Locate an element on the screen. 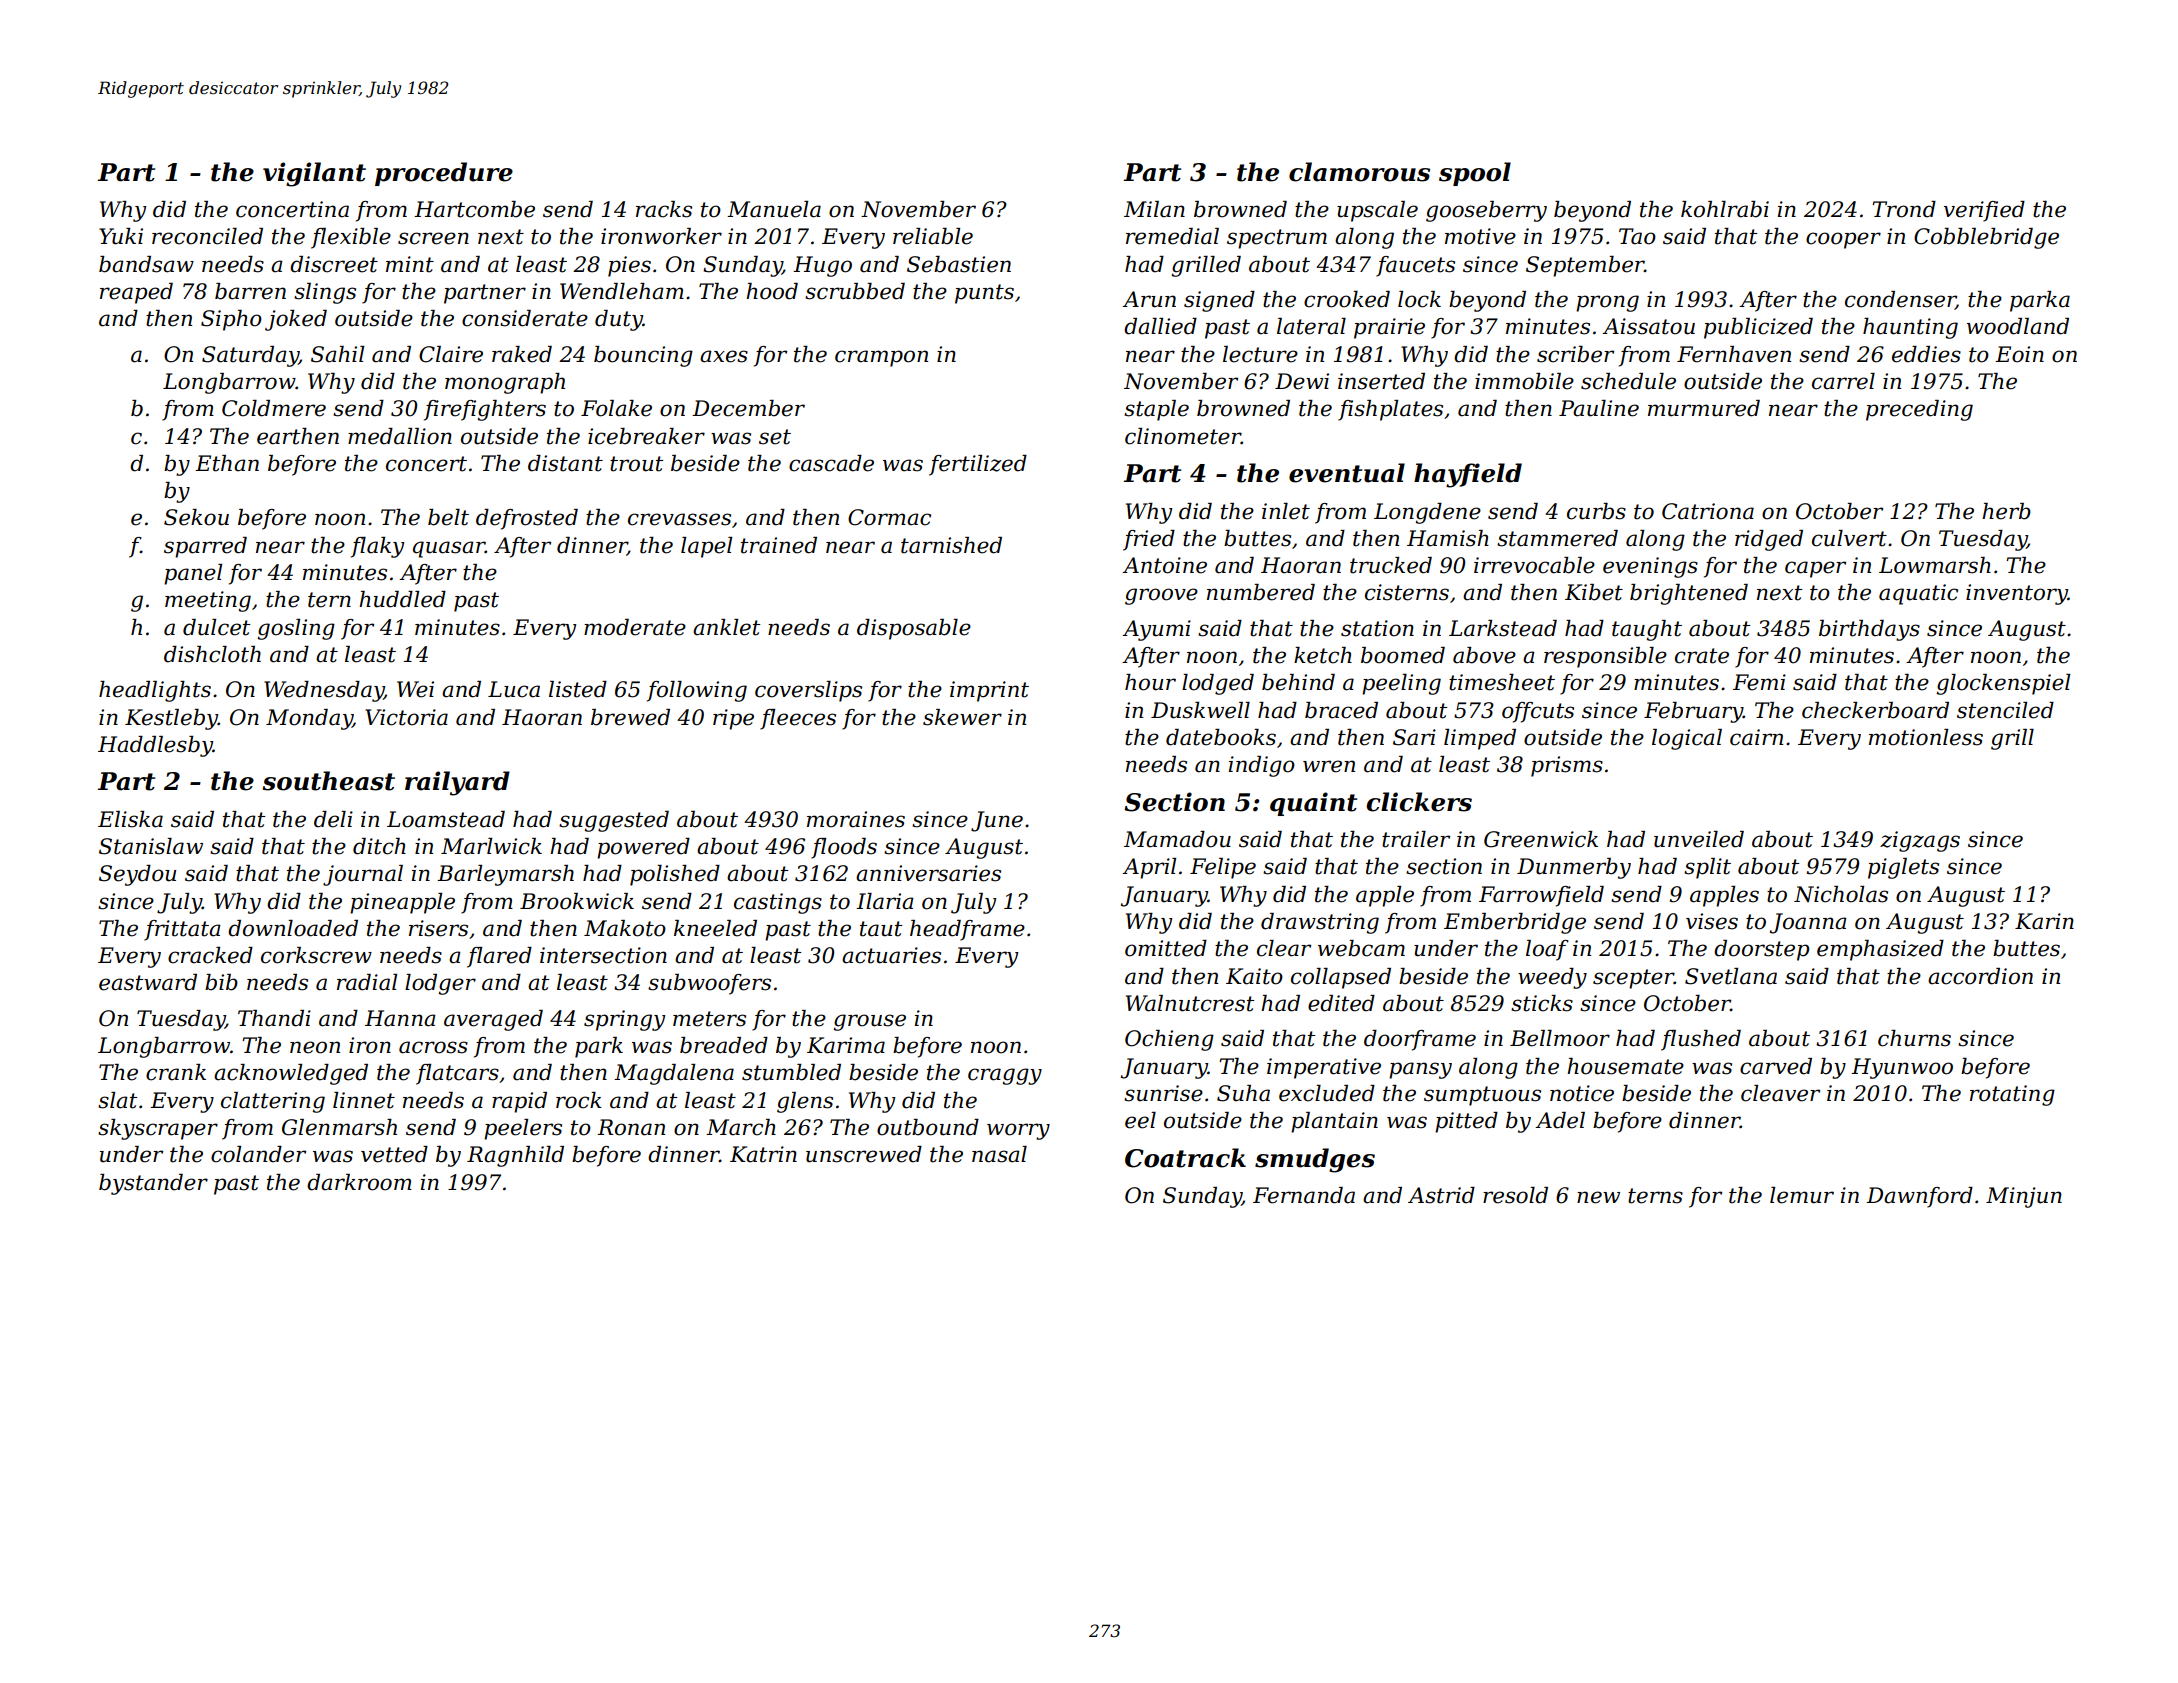 Image resolution: width=2178 pixels, height=1683 pixels. motionless is located at coordinates (1926, 737).
